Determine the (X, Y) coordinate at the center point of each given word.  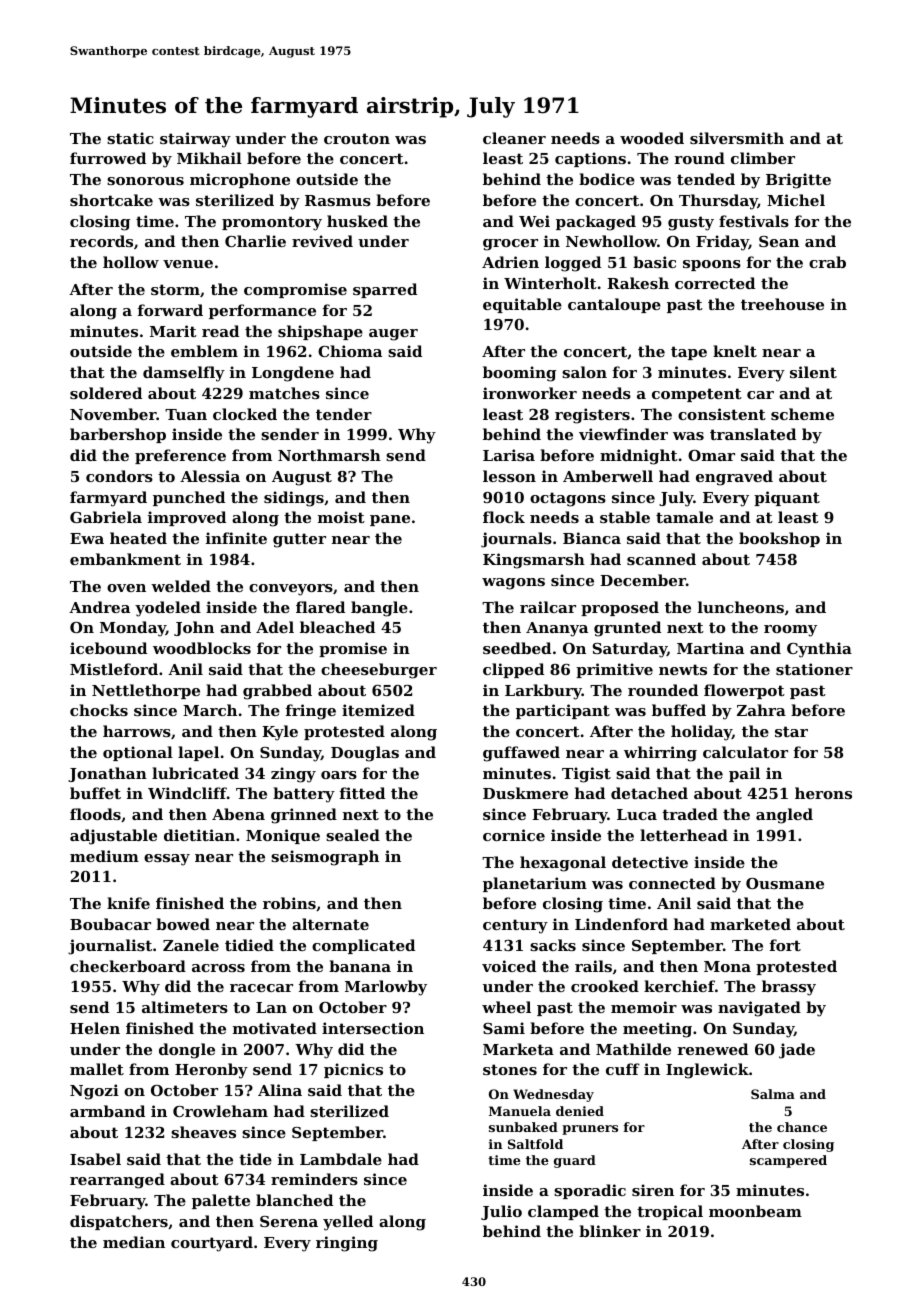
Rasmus (338, 200)
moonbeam (755, 1211)
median (134, 1242)
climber (763, 158)
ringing (347, 1244)
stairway (195, 140)
